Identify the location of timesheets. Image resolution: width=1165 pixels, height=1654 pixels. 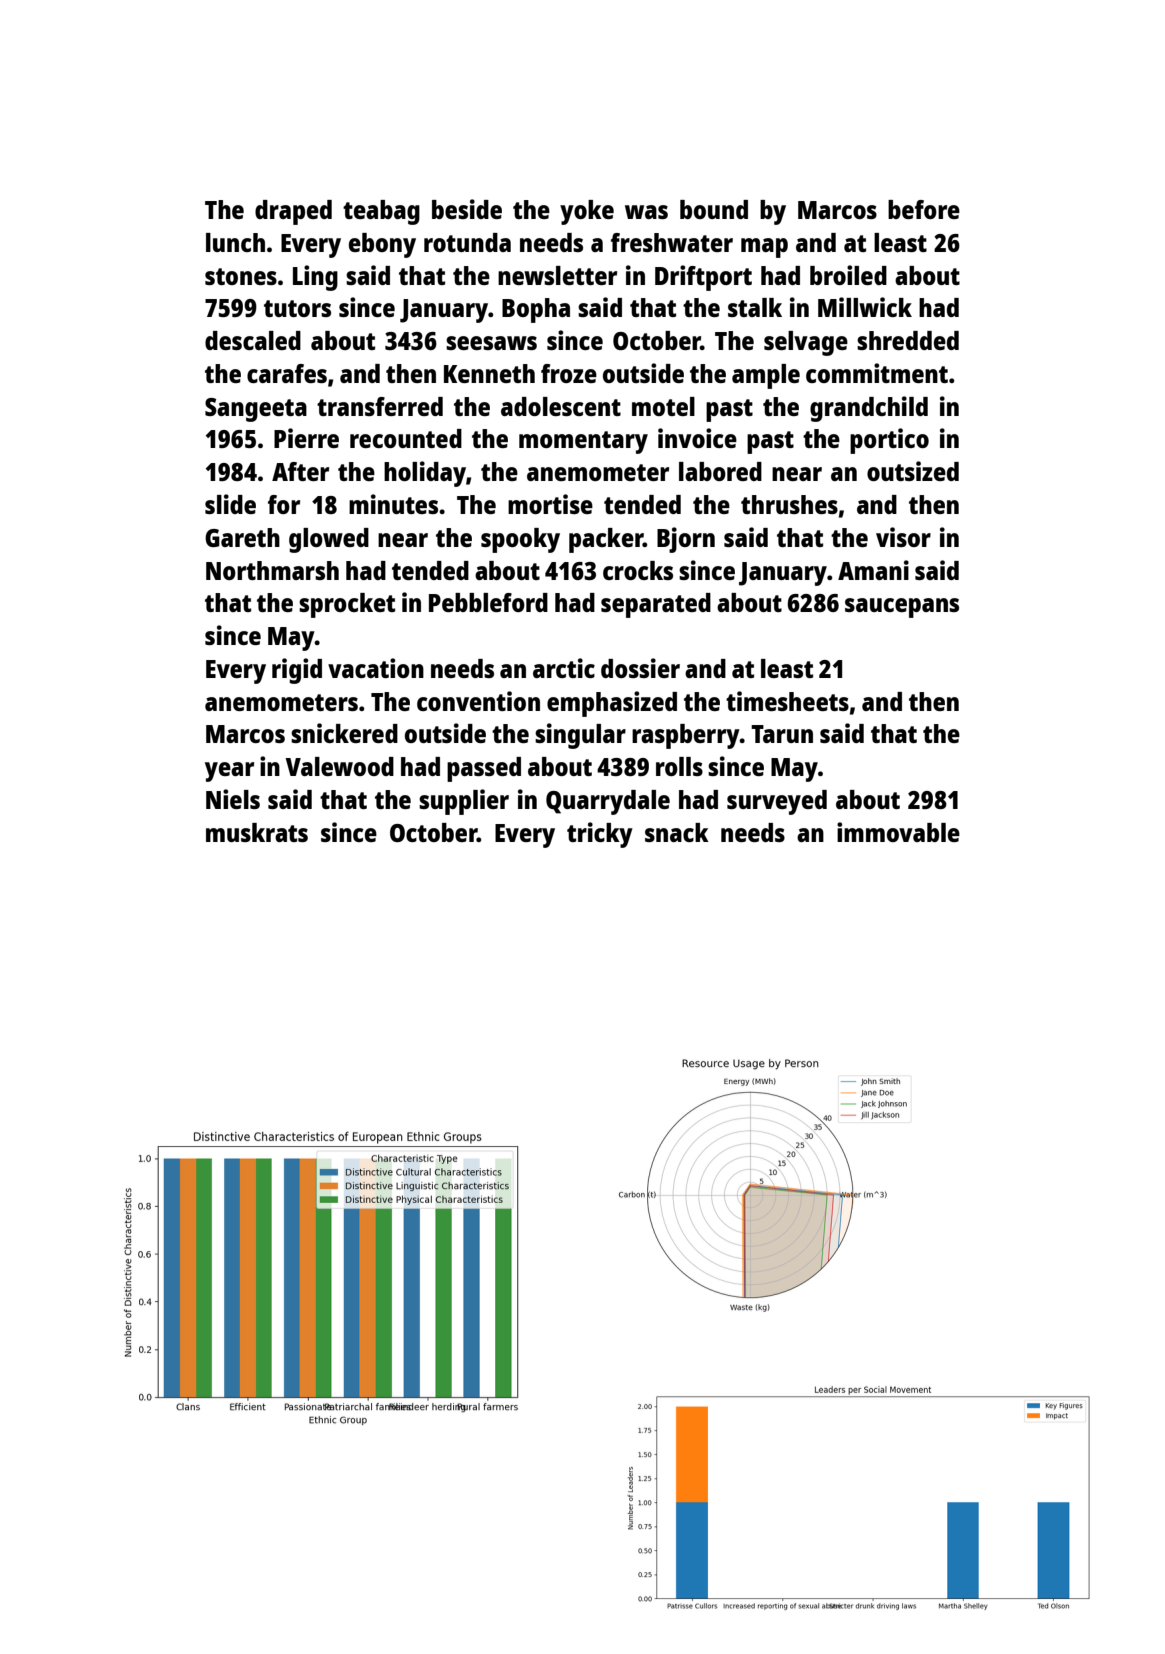
(787, 701).
